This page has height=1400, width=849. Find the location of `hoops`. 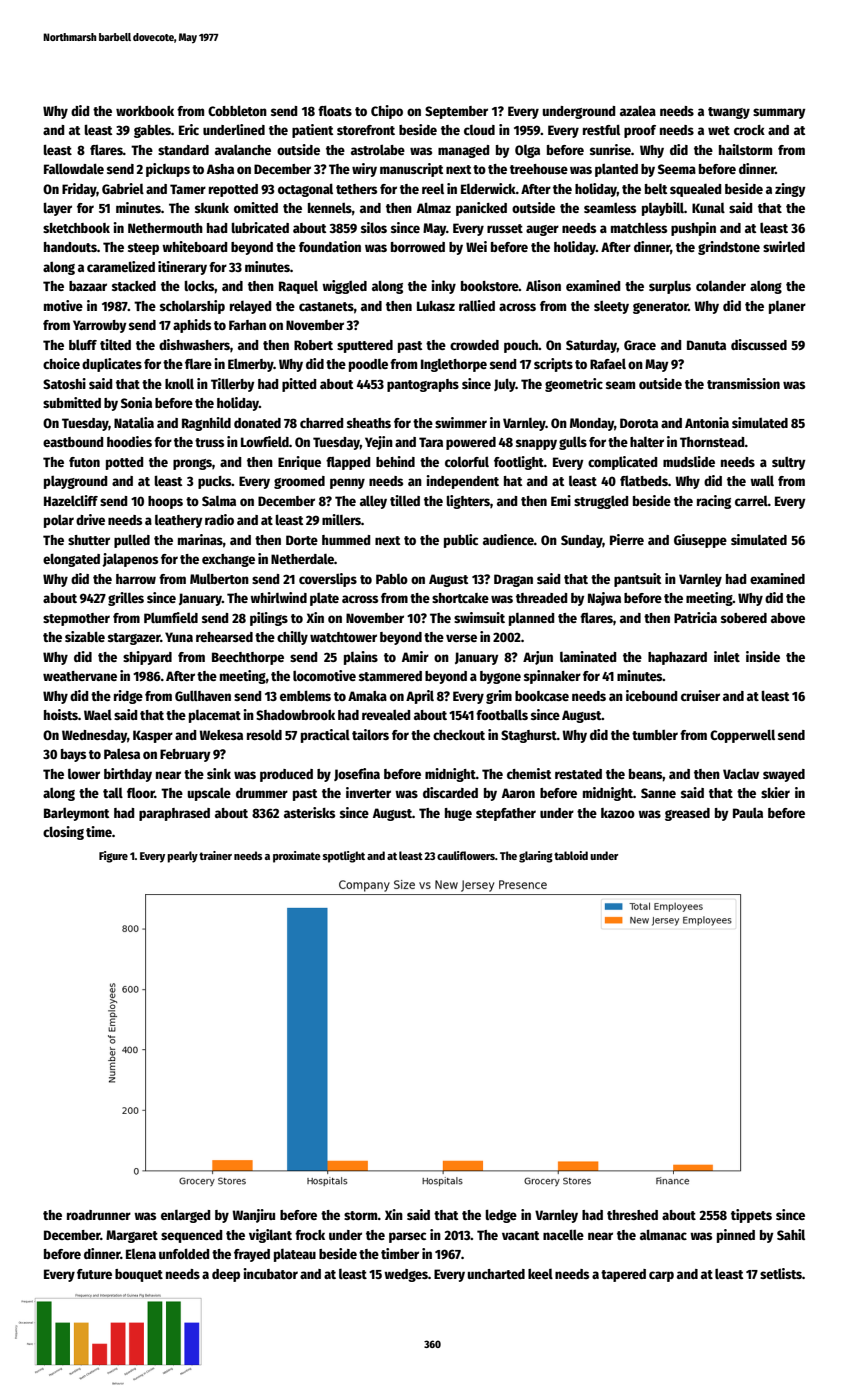

hoops is located at coordinates (165, 502).
